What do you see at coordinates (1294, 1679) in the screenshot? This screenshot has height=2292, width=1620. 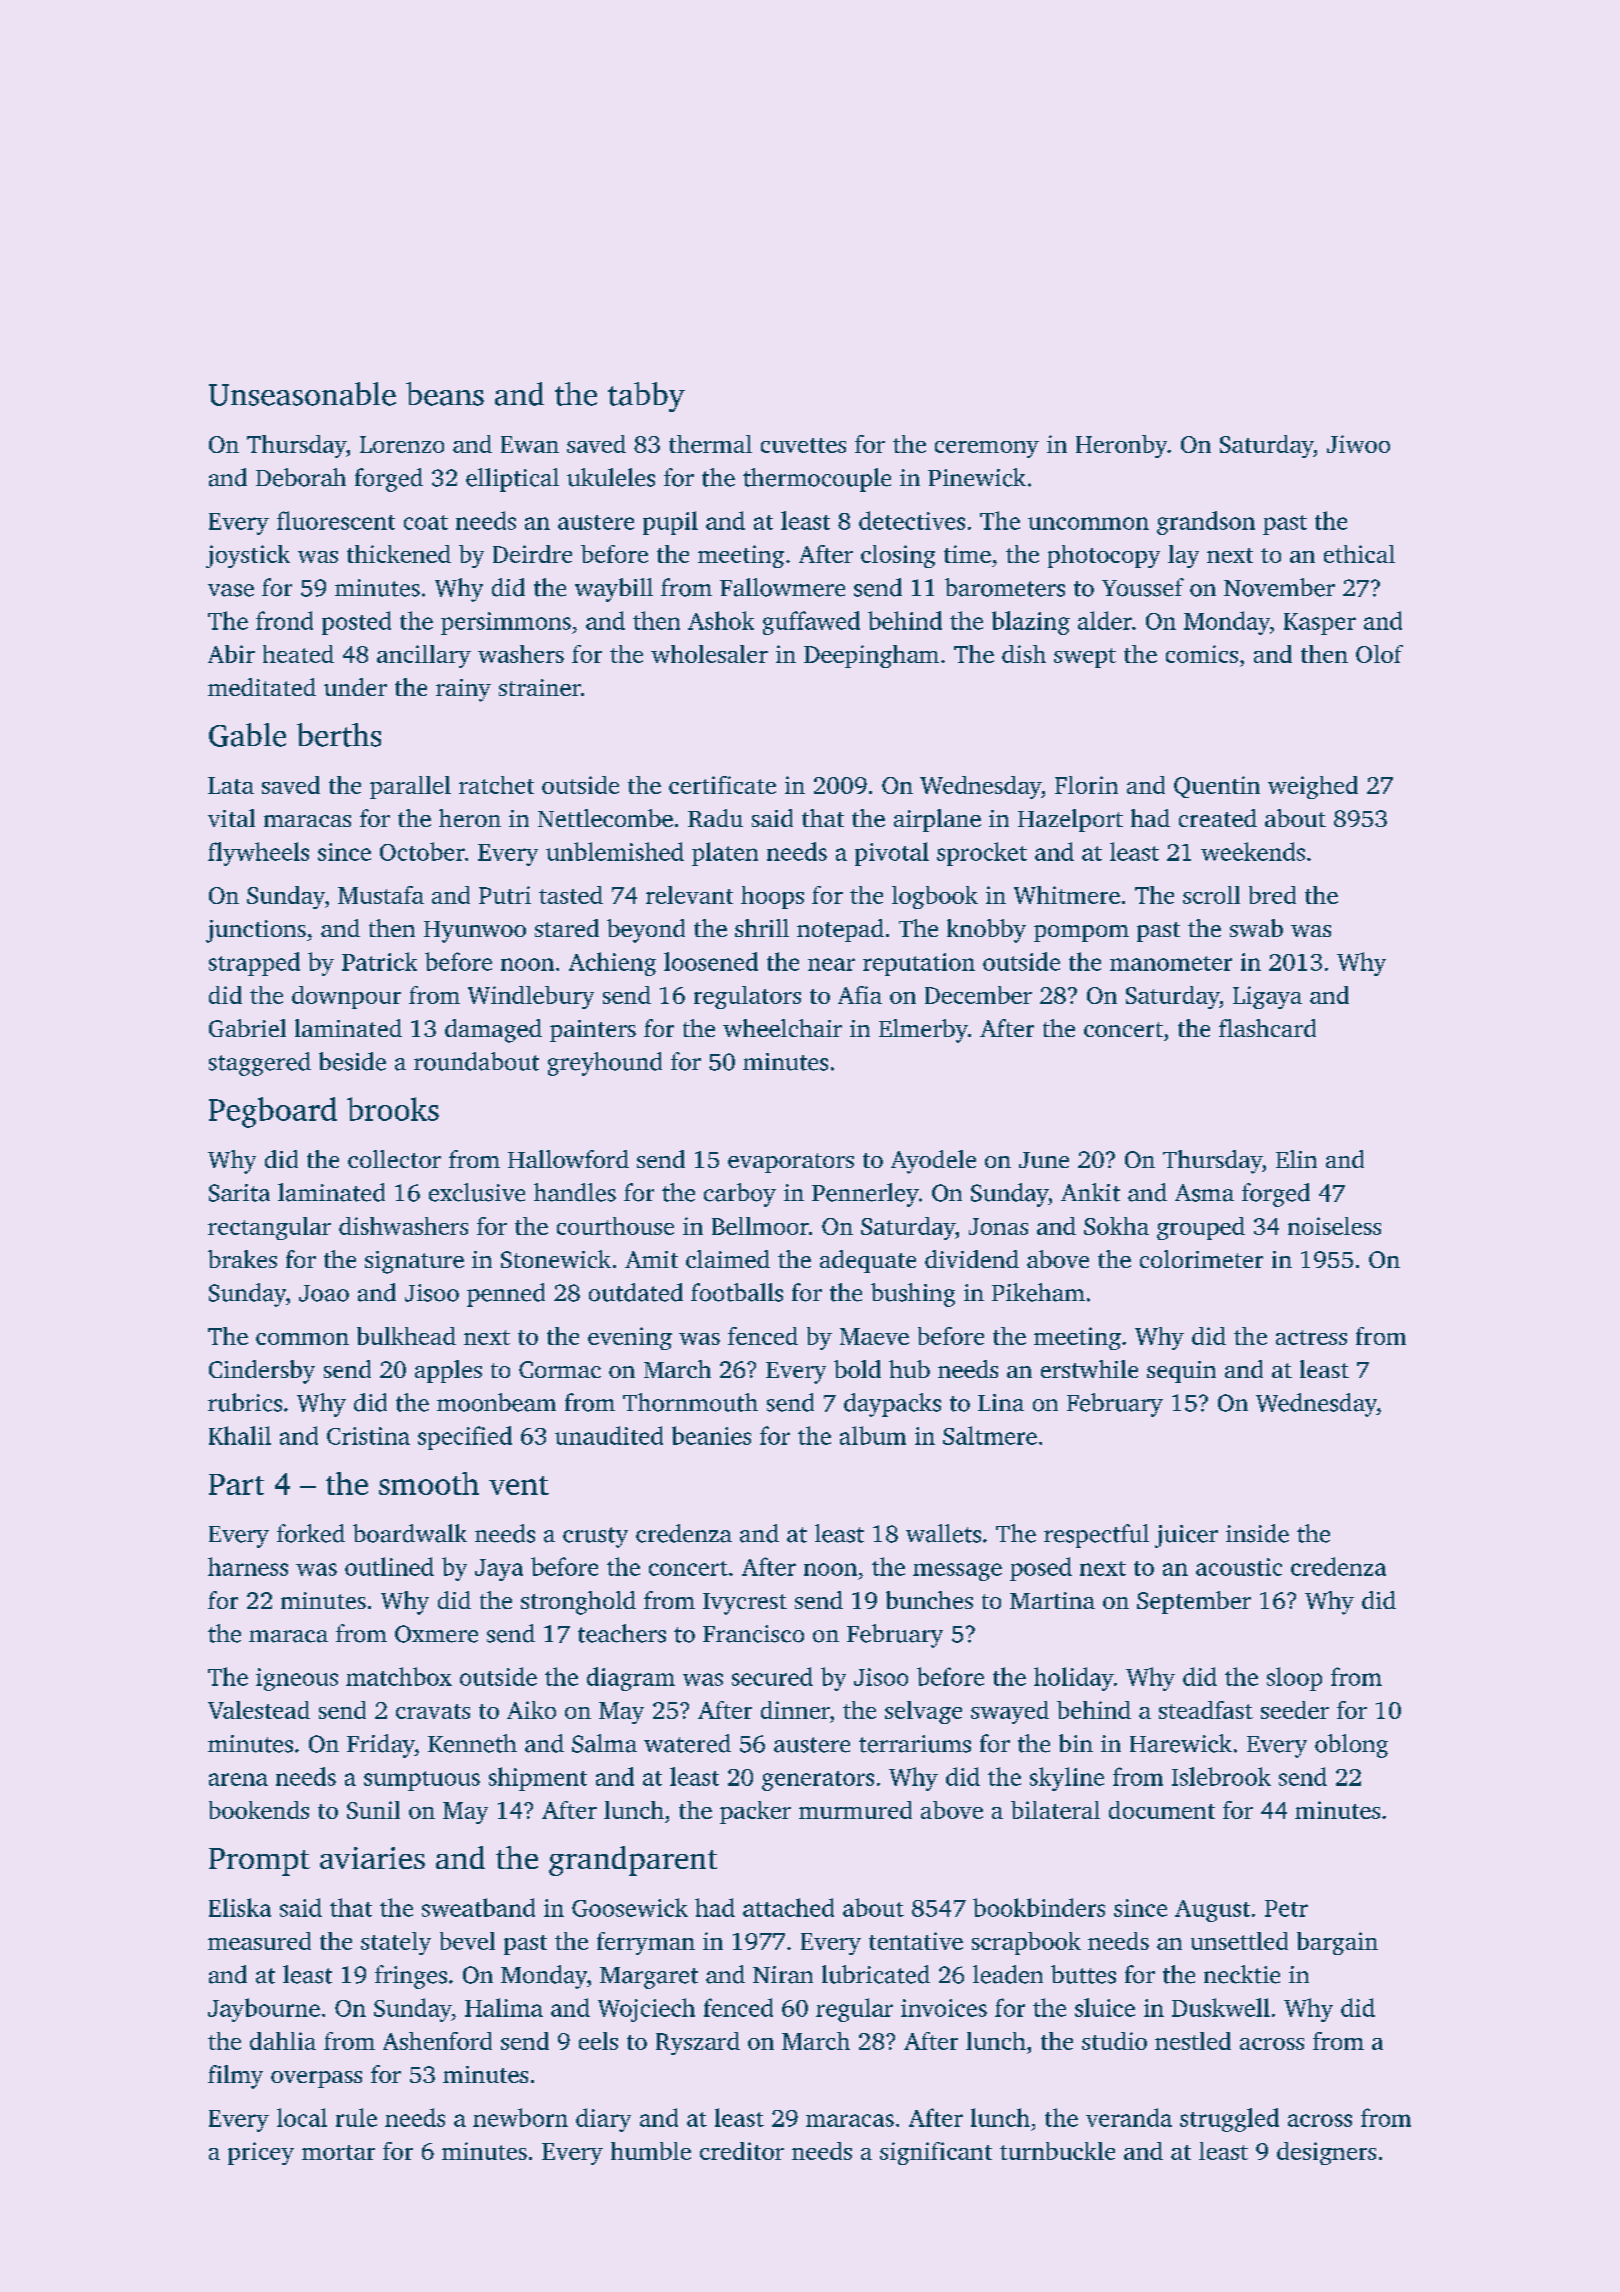 I see `sloop` at bounding box center [1294, 1679].
